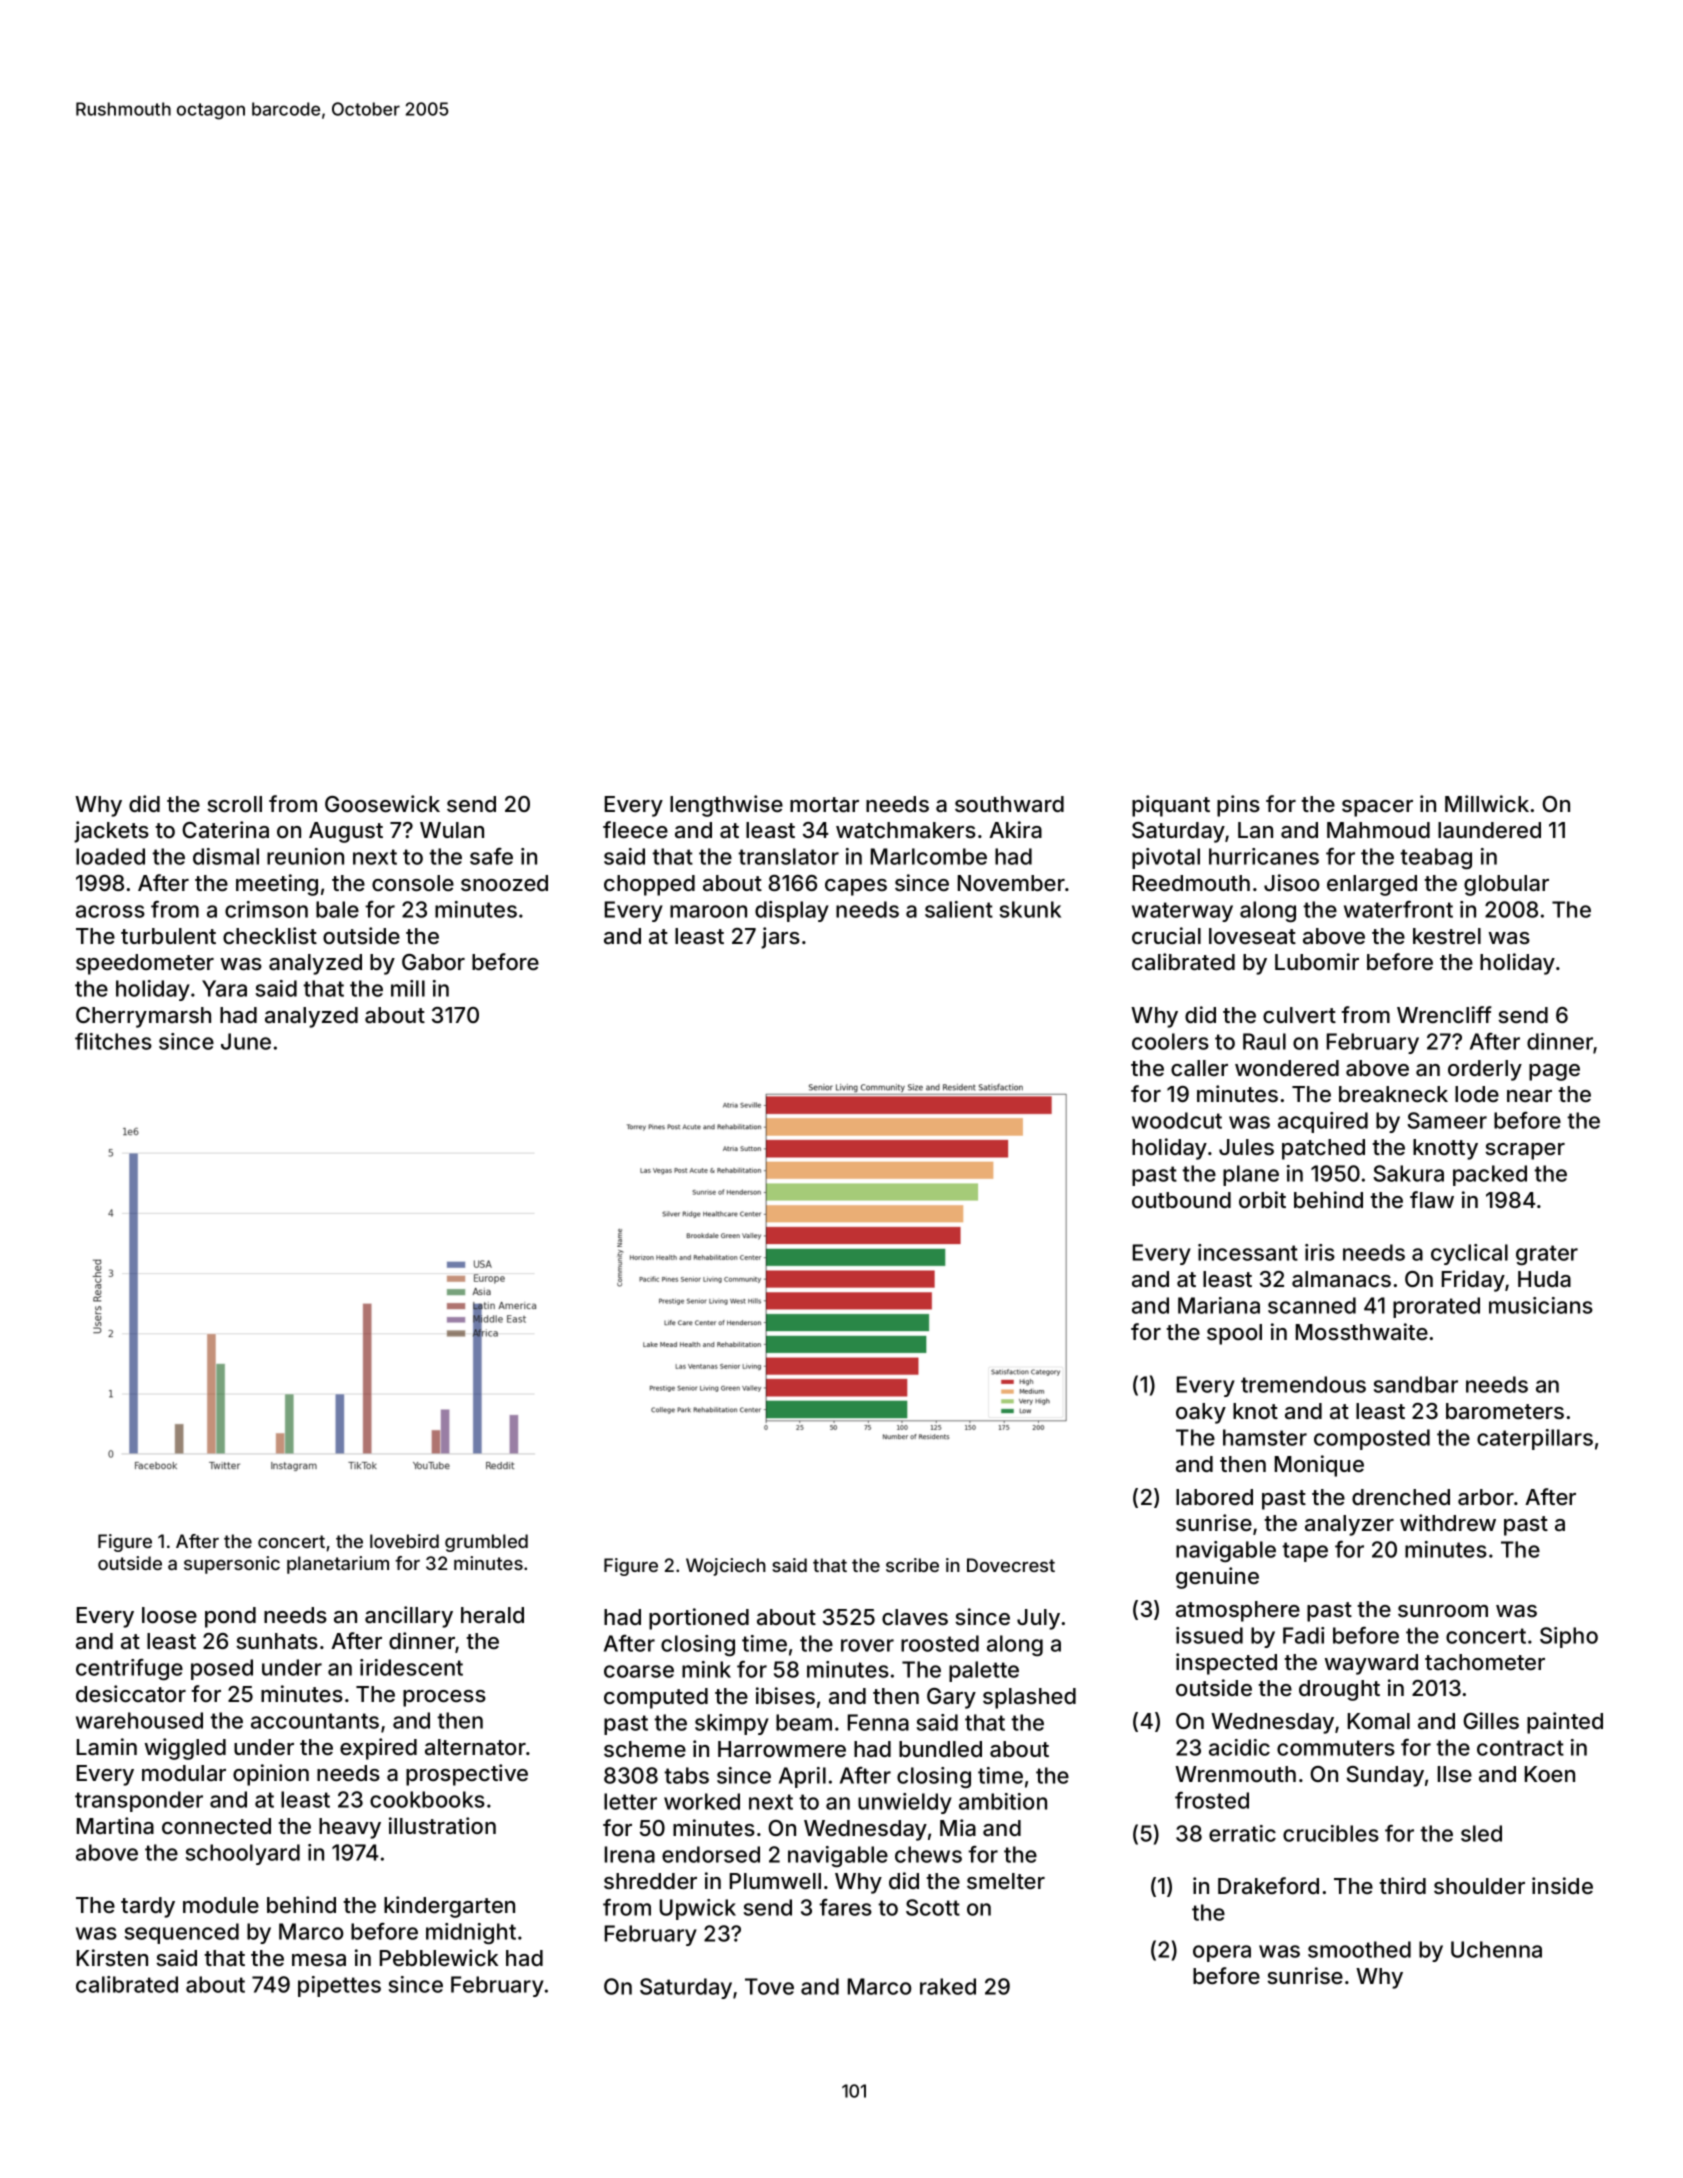 Image resolution: width=1683 pixels, height=2178 pixels. What do you see at coordinates (113, 1041) in the page?
I see `flitches` at bounding box center [113, 1041].
